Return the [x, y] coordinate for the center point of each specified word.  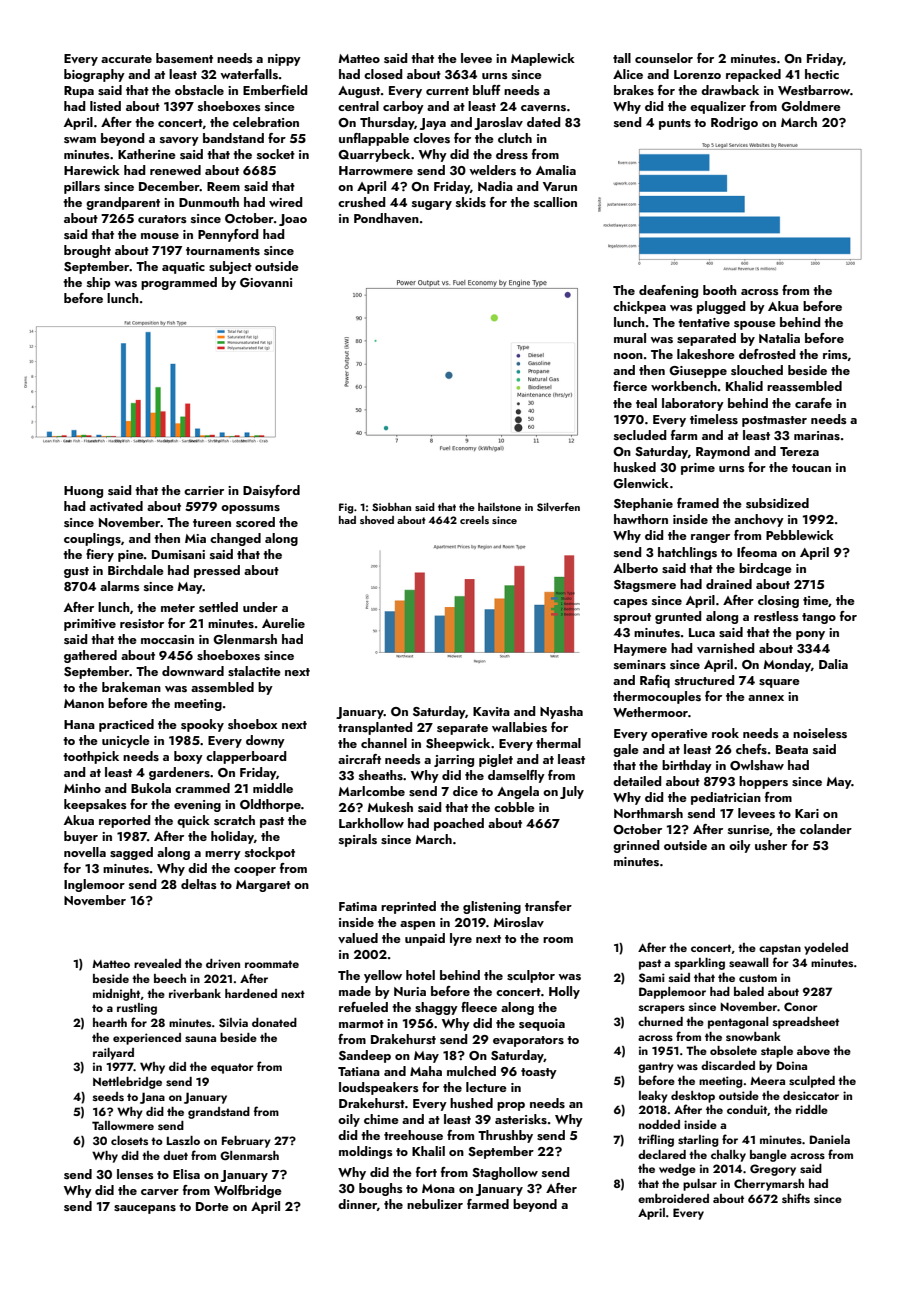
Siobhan [391, 507]
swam [80, 140]
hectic [822, 74]
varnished [726, 648]
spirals [358, 840]
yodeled [826, 949]
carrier [204, 490]
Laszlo [183, 1140]
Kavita [491, 711]
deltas [199, 884]
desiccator [811, 1095]
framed [698, 503]
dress [512, 154]
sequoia [542, 1025]
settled [218, 607]
